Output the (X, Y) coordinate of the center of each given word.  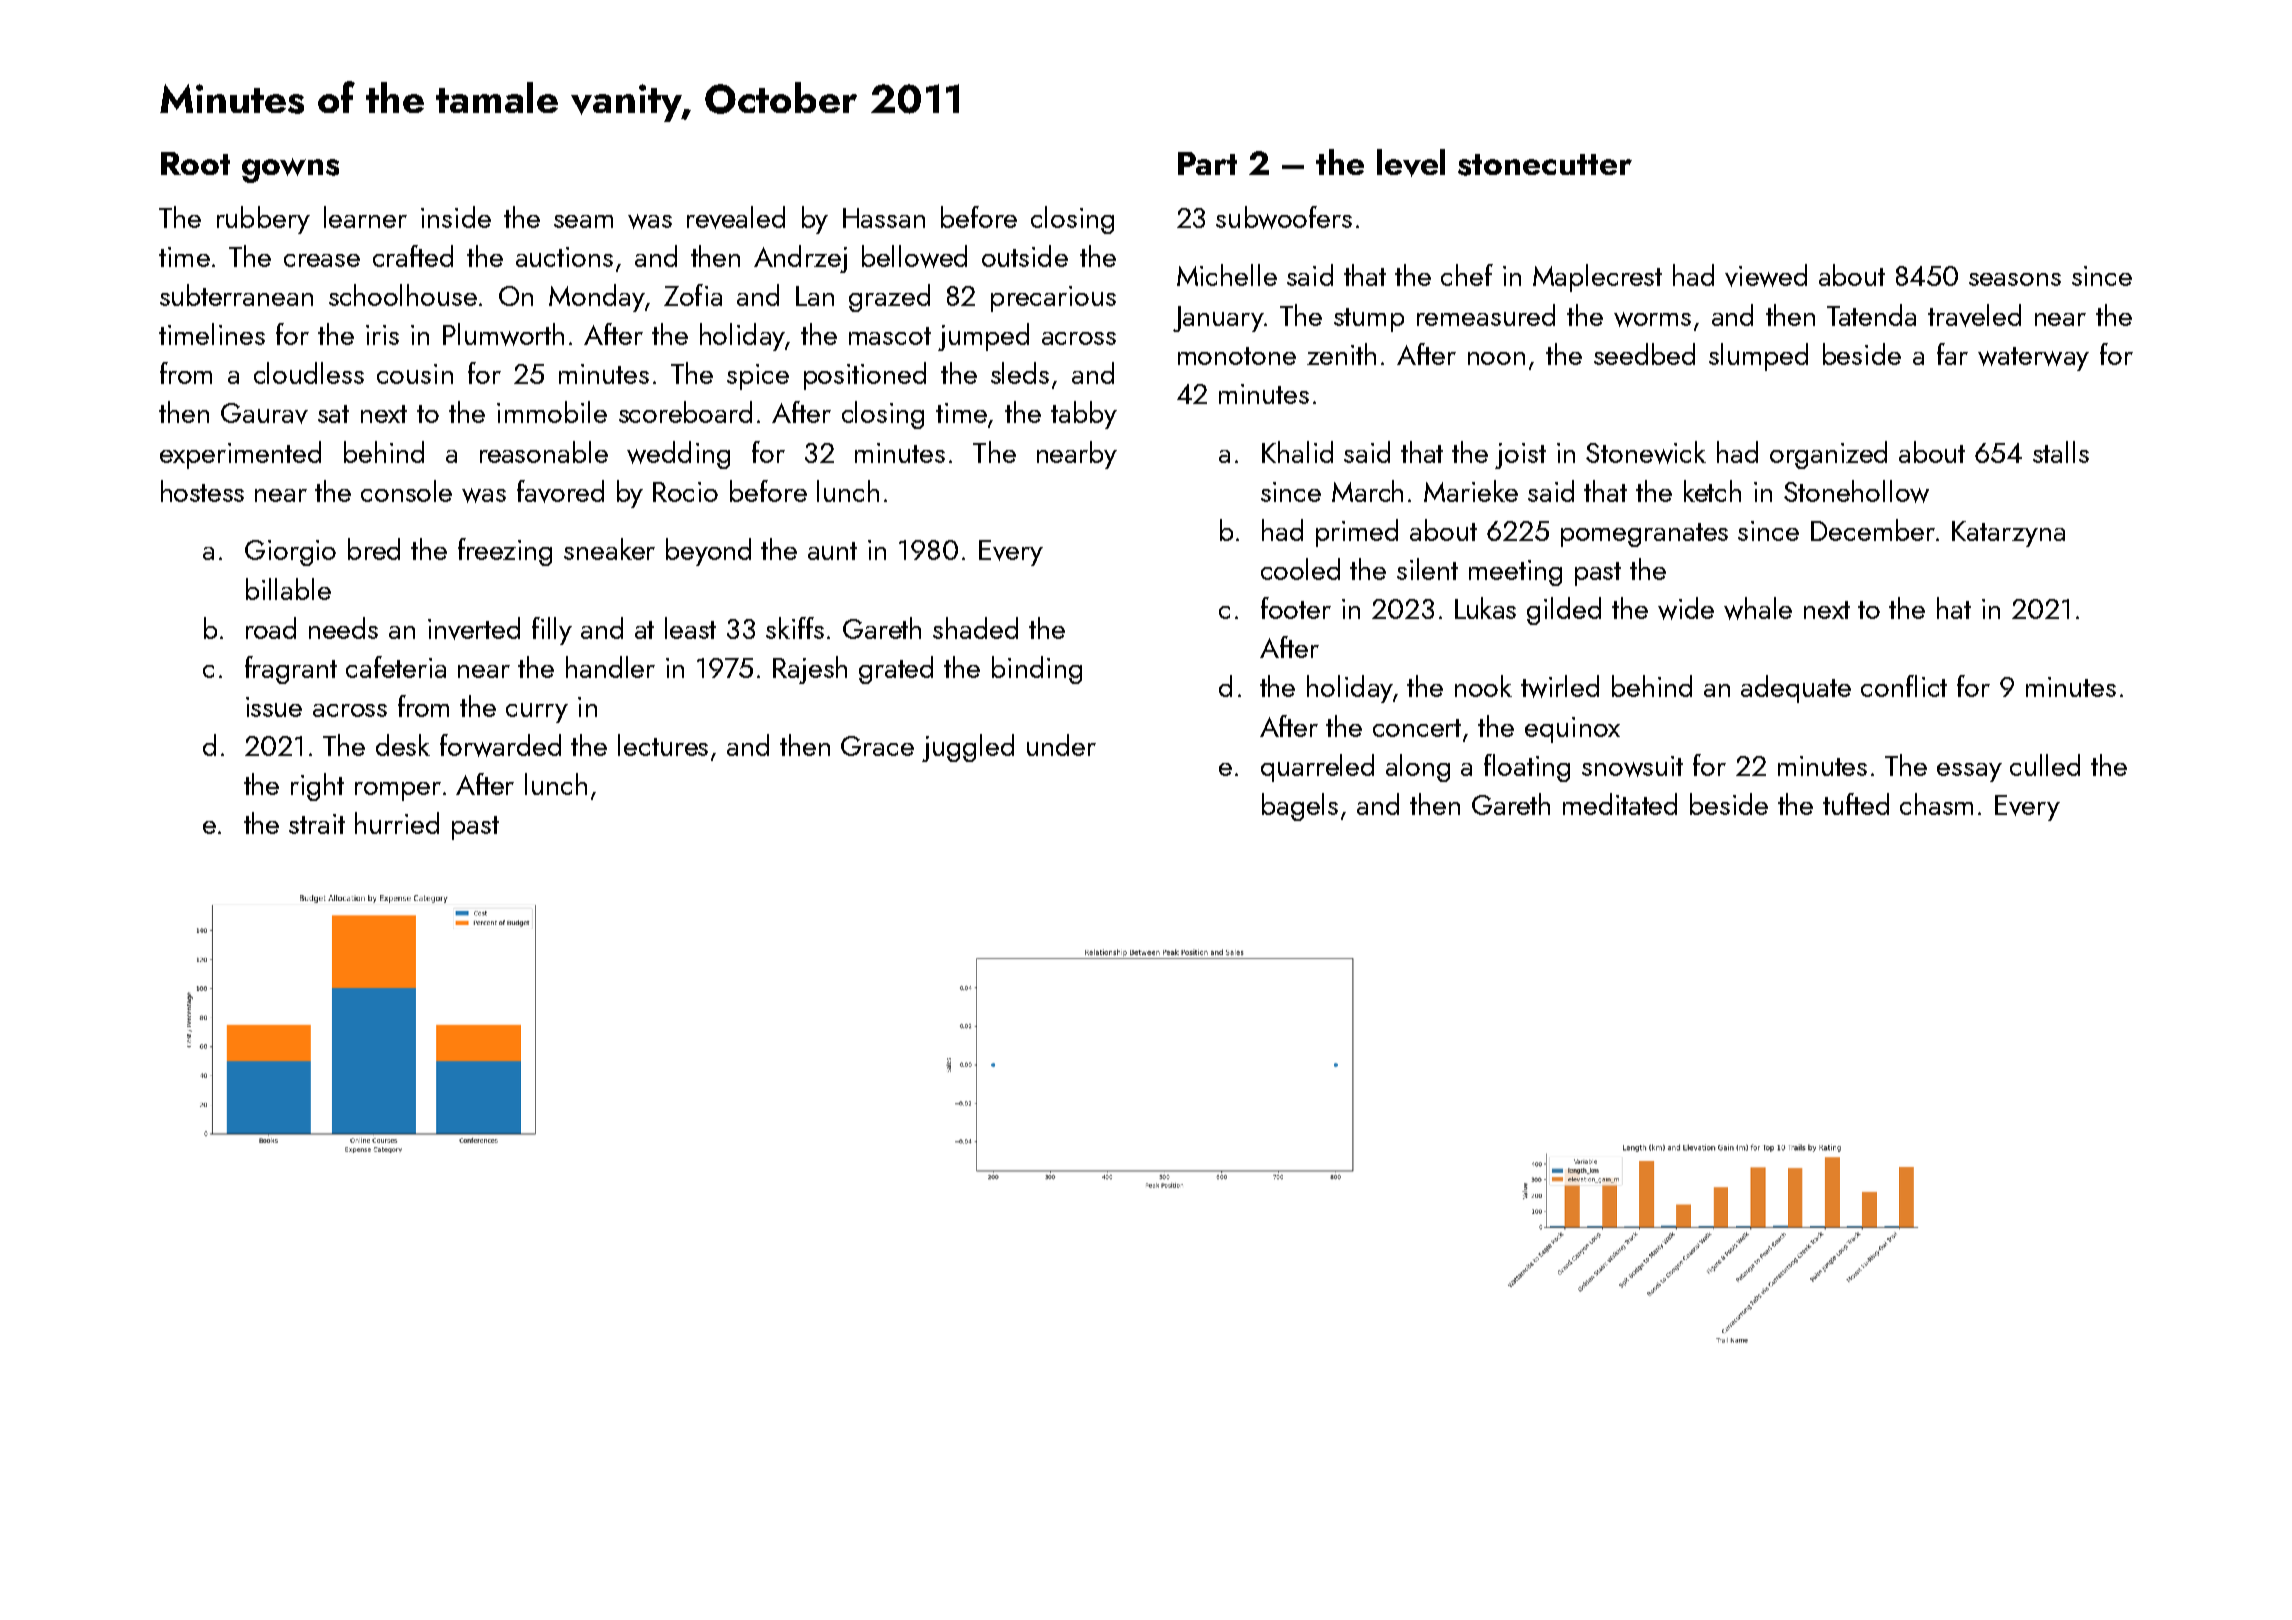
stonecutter (1545, 165)
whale (1758, 608)
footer (1296, 608)
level (1411, 163)
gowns (290, 170)
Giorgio (290, 553)
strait (317, 824)
